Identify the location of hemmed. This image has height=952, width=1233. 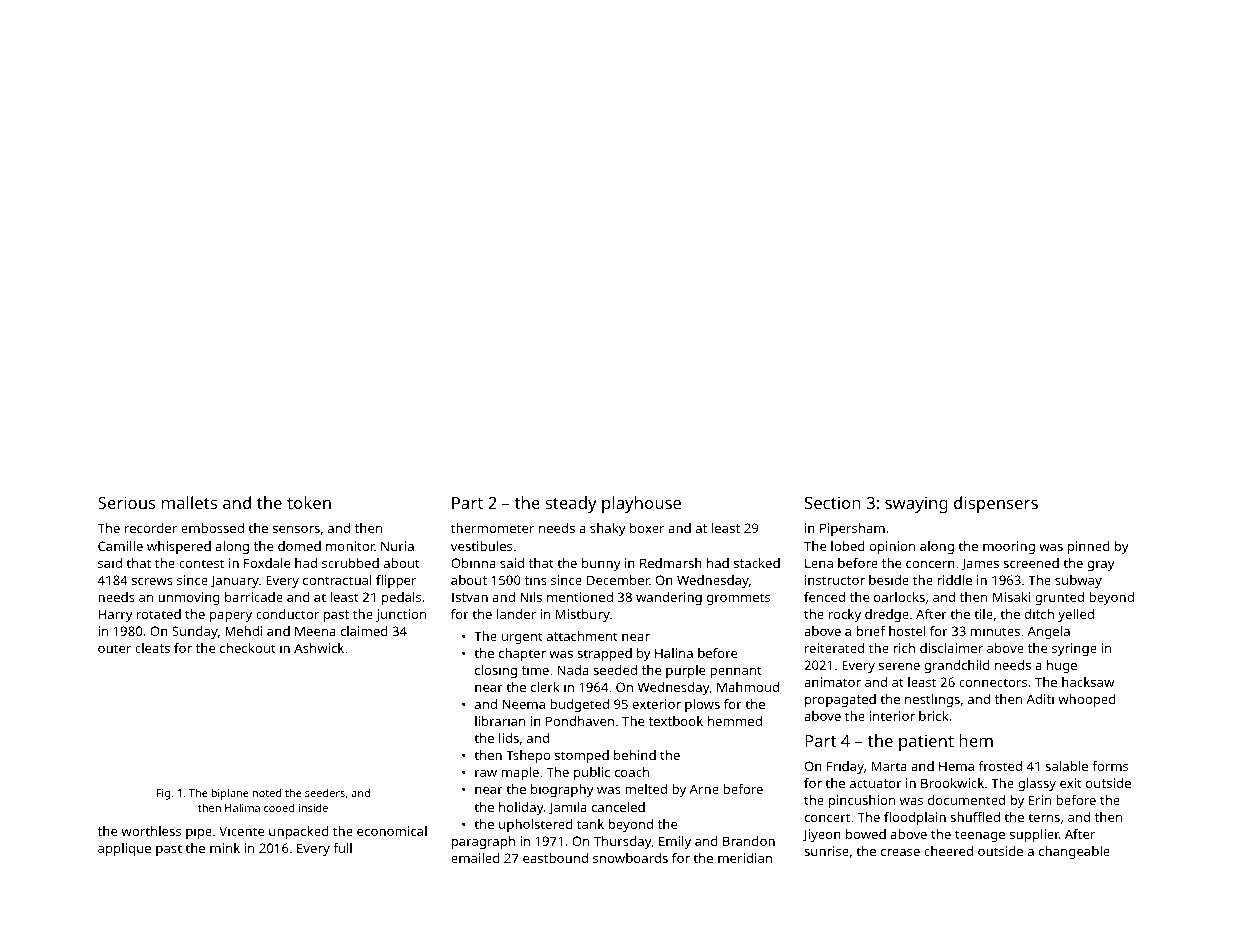
(735, 721).
